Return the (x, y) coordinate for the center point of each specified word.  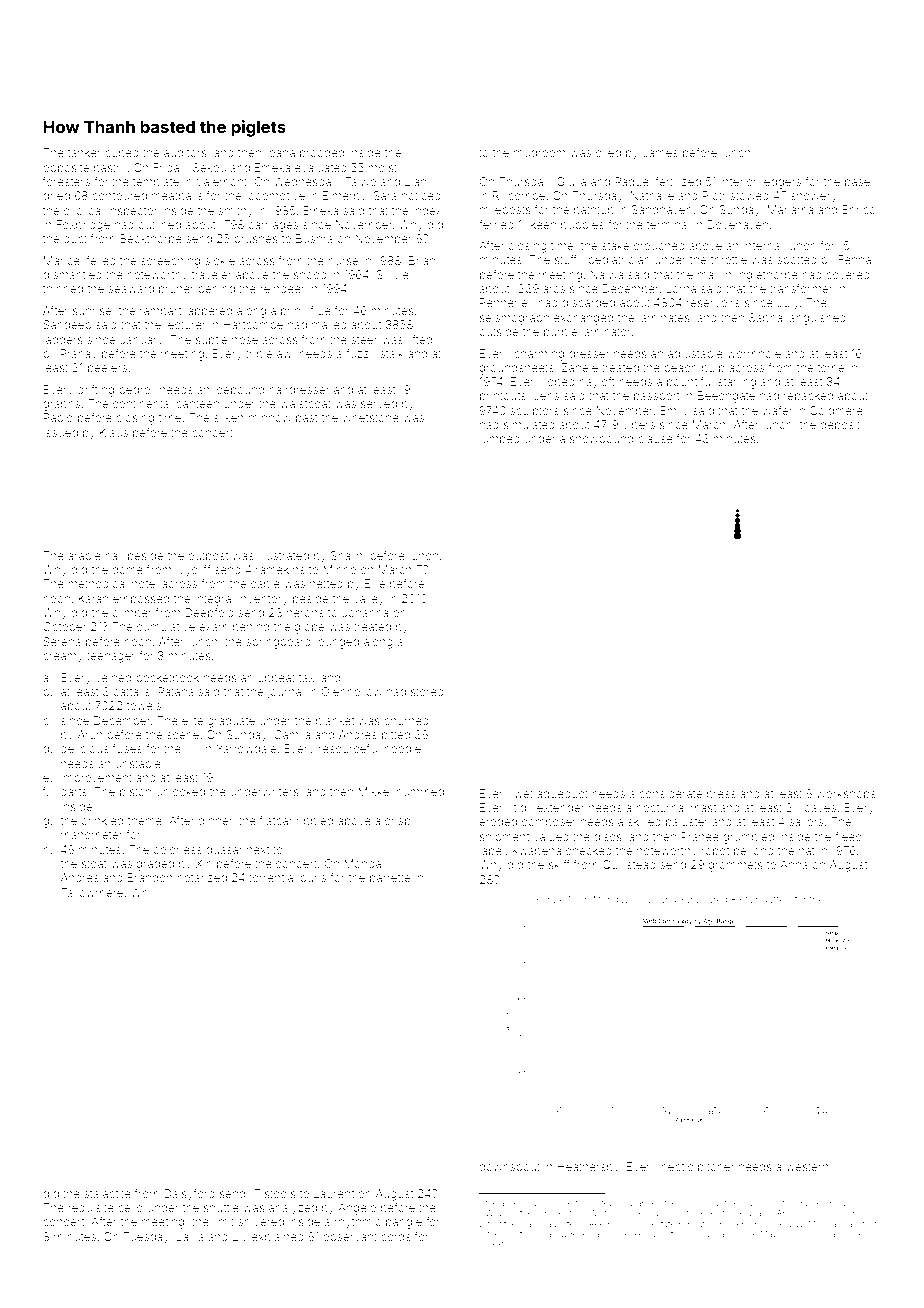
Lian (415, 181)
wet (523, 794)
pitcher (716, 1167)
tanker (84, 152)
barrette (390, 877)
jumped (499, 440)
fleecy (851, 838)
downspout (509, 1167)
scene (183, 735)
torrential (272, 877)
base (857, 181)
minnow (270, 417)
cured (714, 899)
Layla (190, 1238)
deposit (840, 425)
